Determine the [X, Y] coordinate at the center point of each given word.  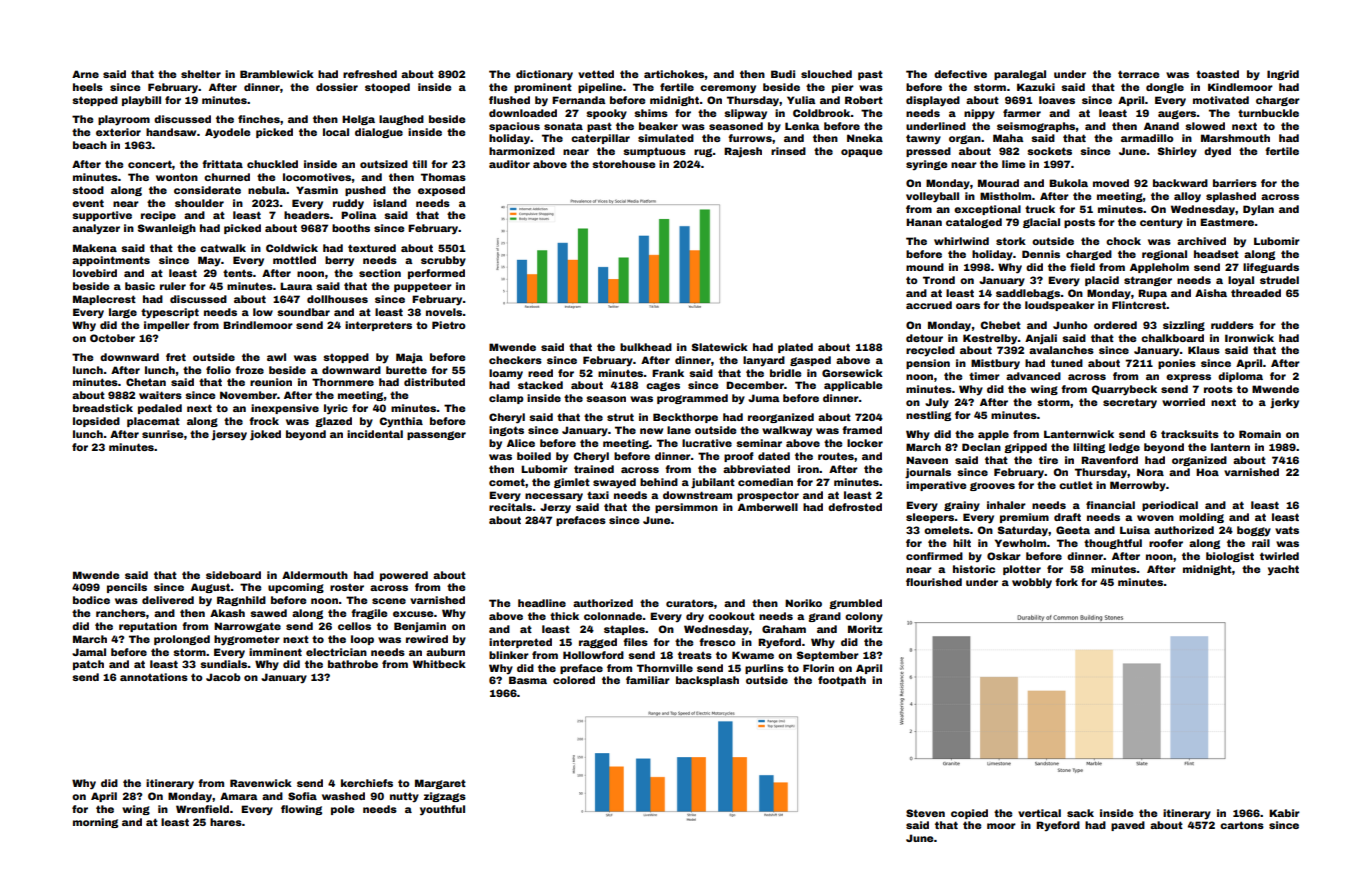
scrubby [443, 261]
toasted [1217, 74]
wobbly [1032, 583]
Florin [818, 668]
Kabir [1284, 813]
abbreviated [756, 469]
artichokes [674, 74]
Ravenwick [261, 783]
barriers [1235, 183]
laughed [401, 120]
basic [140, 286]
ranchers [121, 613]
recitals [511, 507]
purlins [764, 669]
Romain [1260, 434]
